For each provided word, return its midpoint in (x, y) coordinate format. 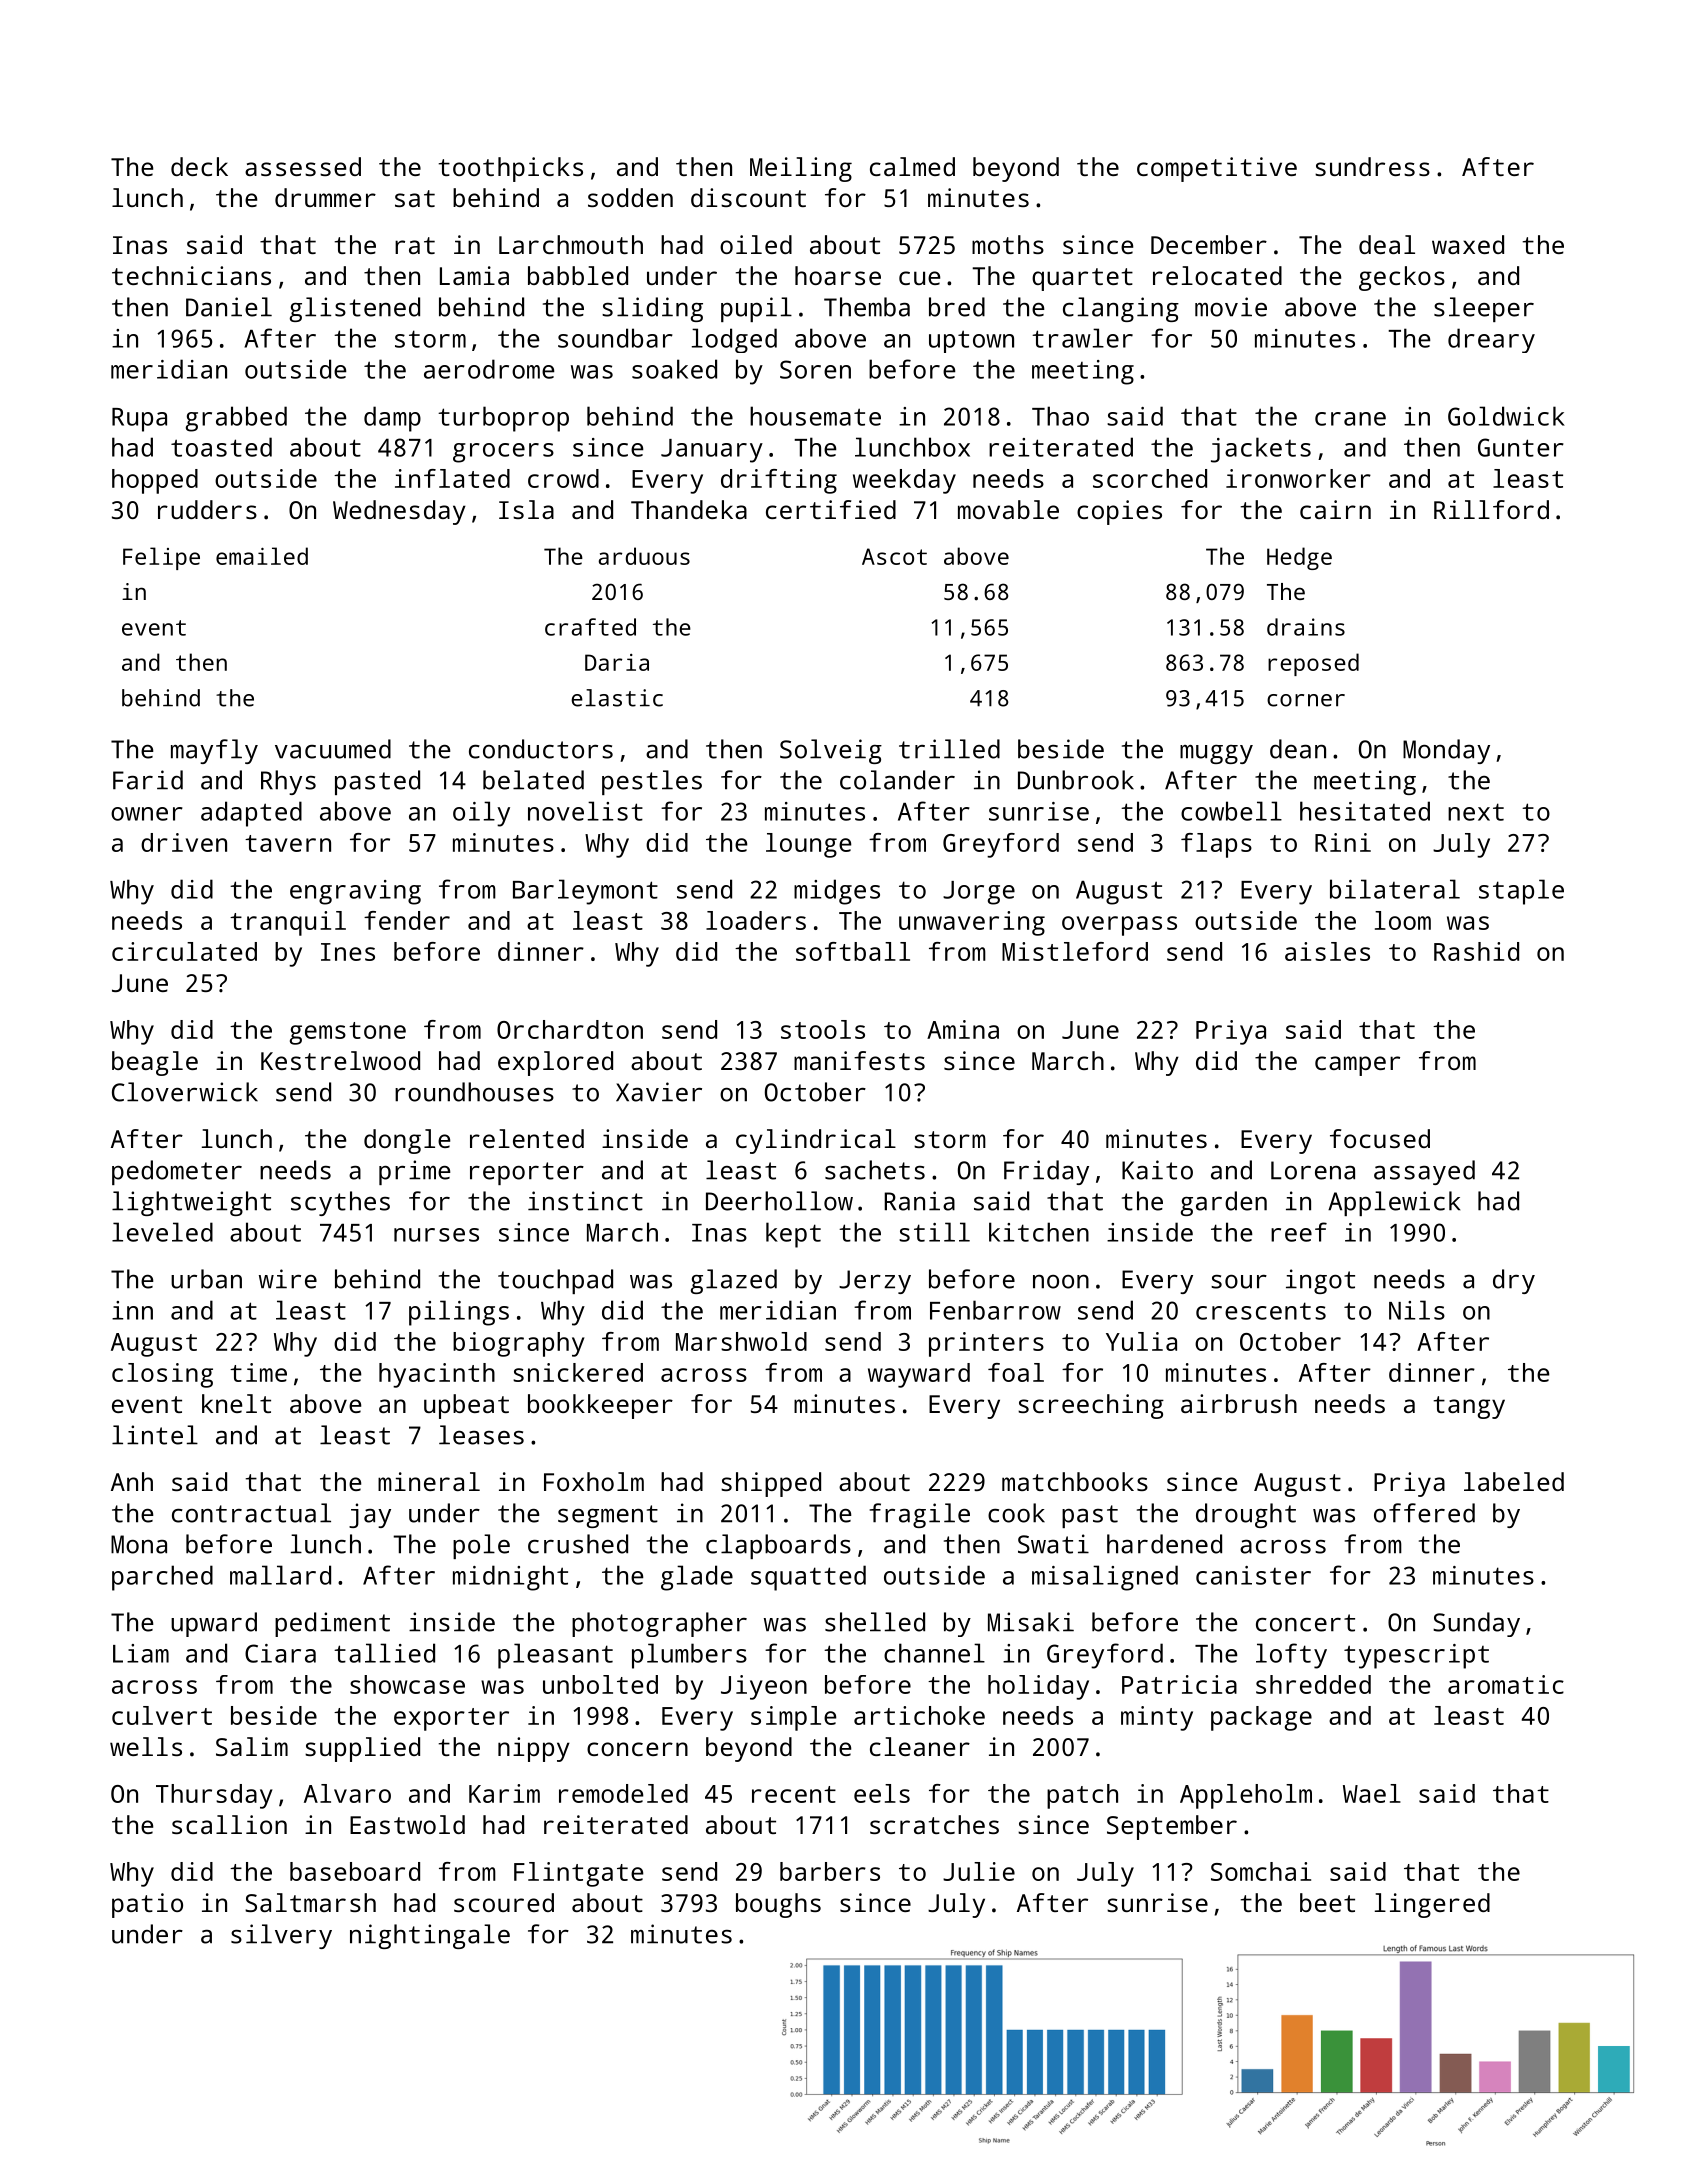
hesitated (1365, 811)
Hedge (1299, 558)
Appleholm (1246, 1796)
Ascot (894, 556)
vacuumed (333, 749)
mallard (280, 1575)
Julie (979, 1871)
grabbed (236, 419)
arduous (644, 556)
